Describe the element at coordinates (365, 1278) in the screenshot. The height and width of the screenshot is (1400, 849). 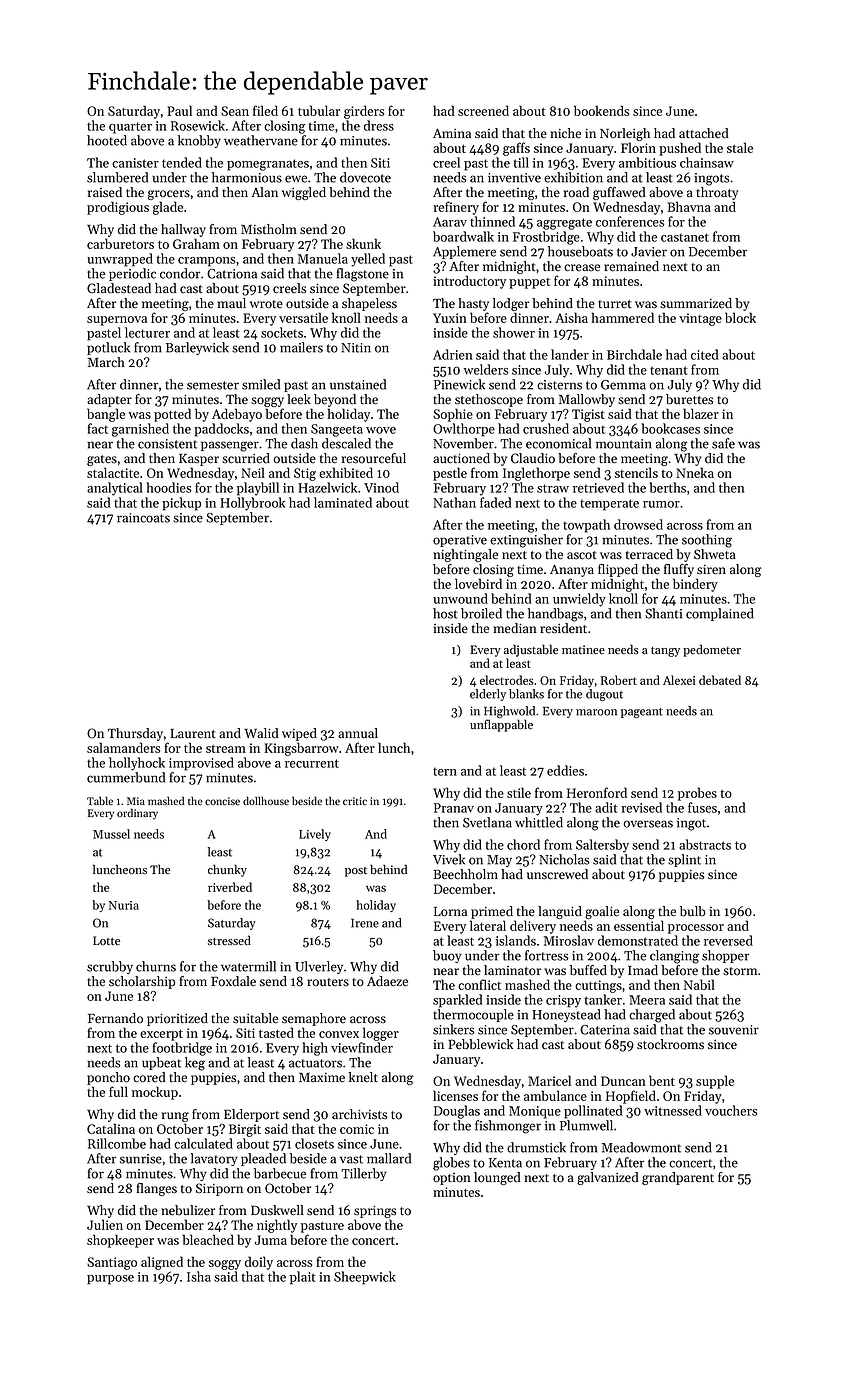
I see `Sheepwick` at that location.
